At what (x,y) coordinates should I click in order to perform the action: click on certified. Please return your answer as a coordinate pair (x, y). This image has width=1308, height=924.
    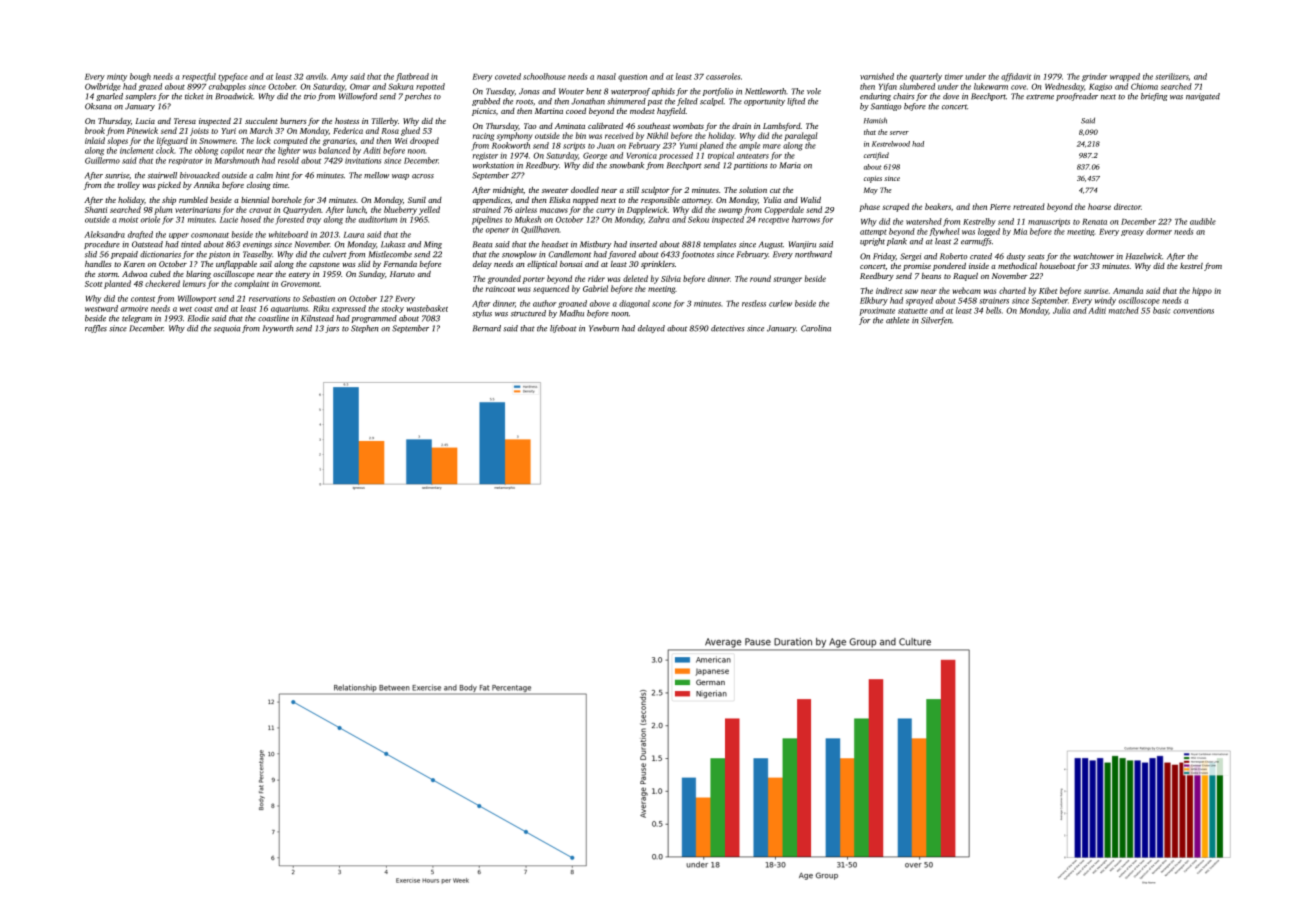
    Looking at the image, I should click on (876, 156).
